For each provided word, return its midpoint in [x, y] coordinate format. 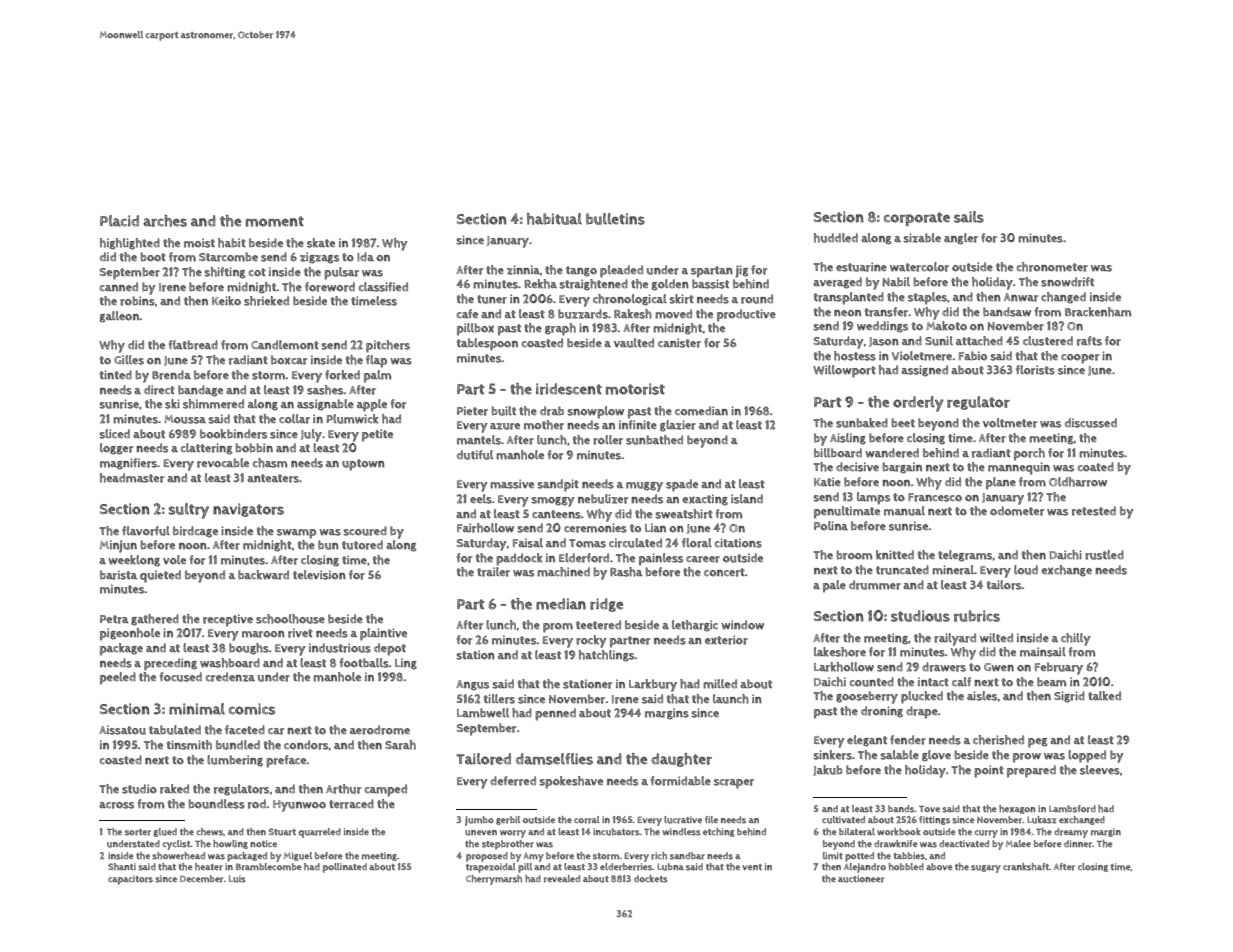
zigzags [319, 258]
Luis [237, 879]
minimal [197, 709]
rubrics [977, 616]
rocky [591, 641]
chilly [1075, 639]
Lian [655, 527]
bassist [710, 284]
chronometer [1052, 267]
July [311, 435]
